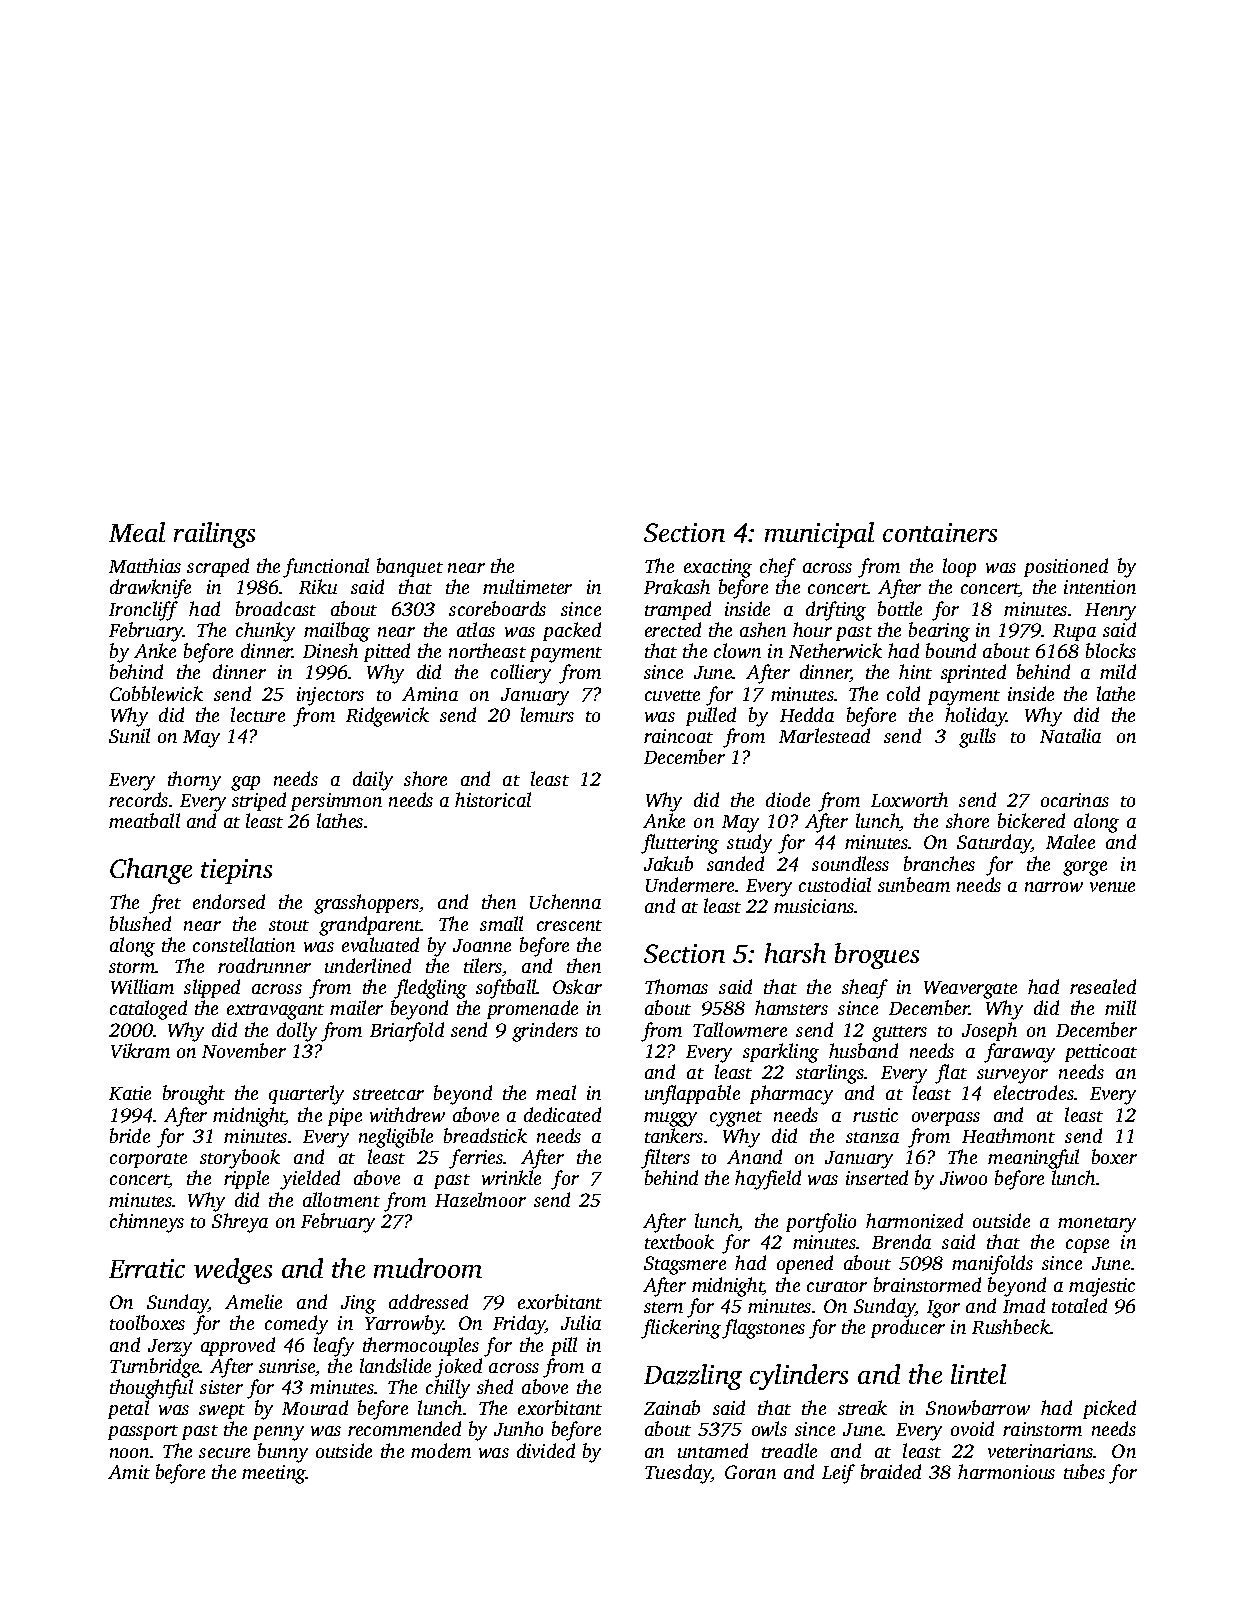  I want to click on containers, so click(940, 532).
